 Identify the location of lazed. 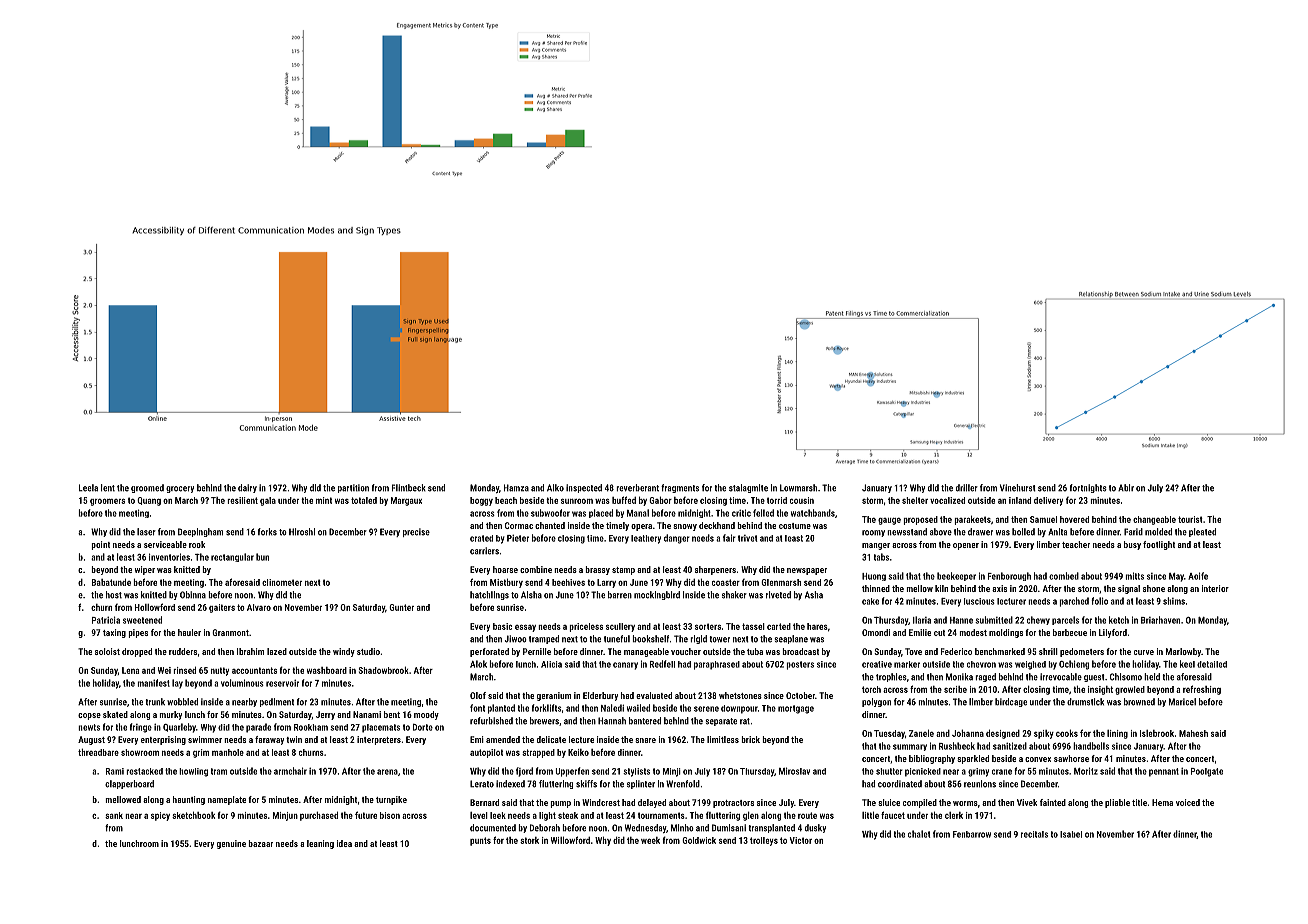
(277, 651).
